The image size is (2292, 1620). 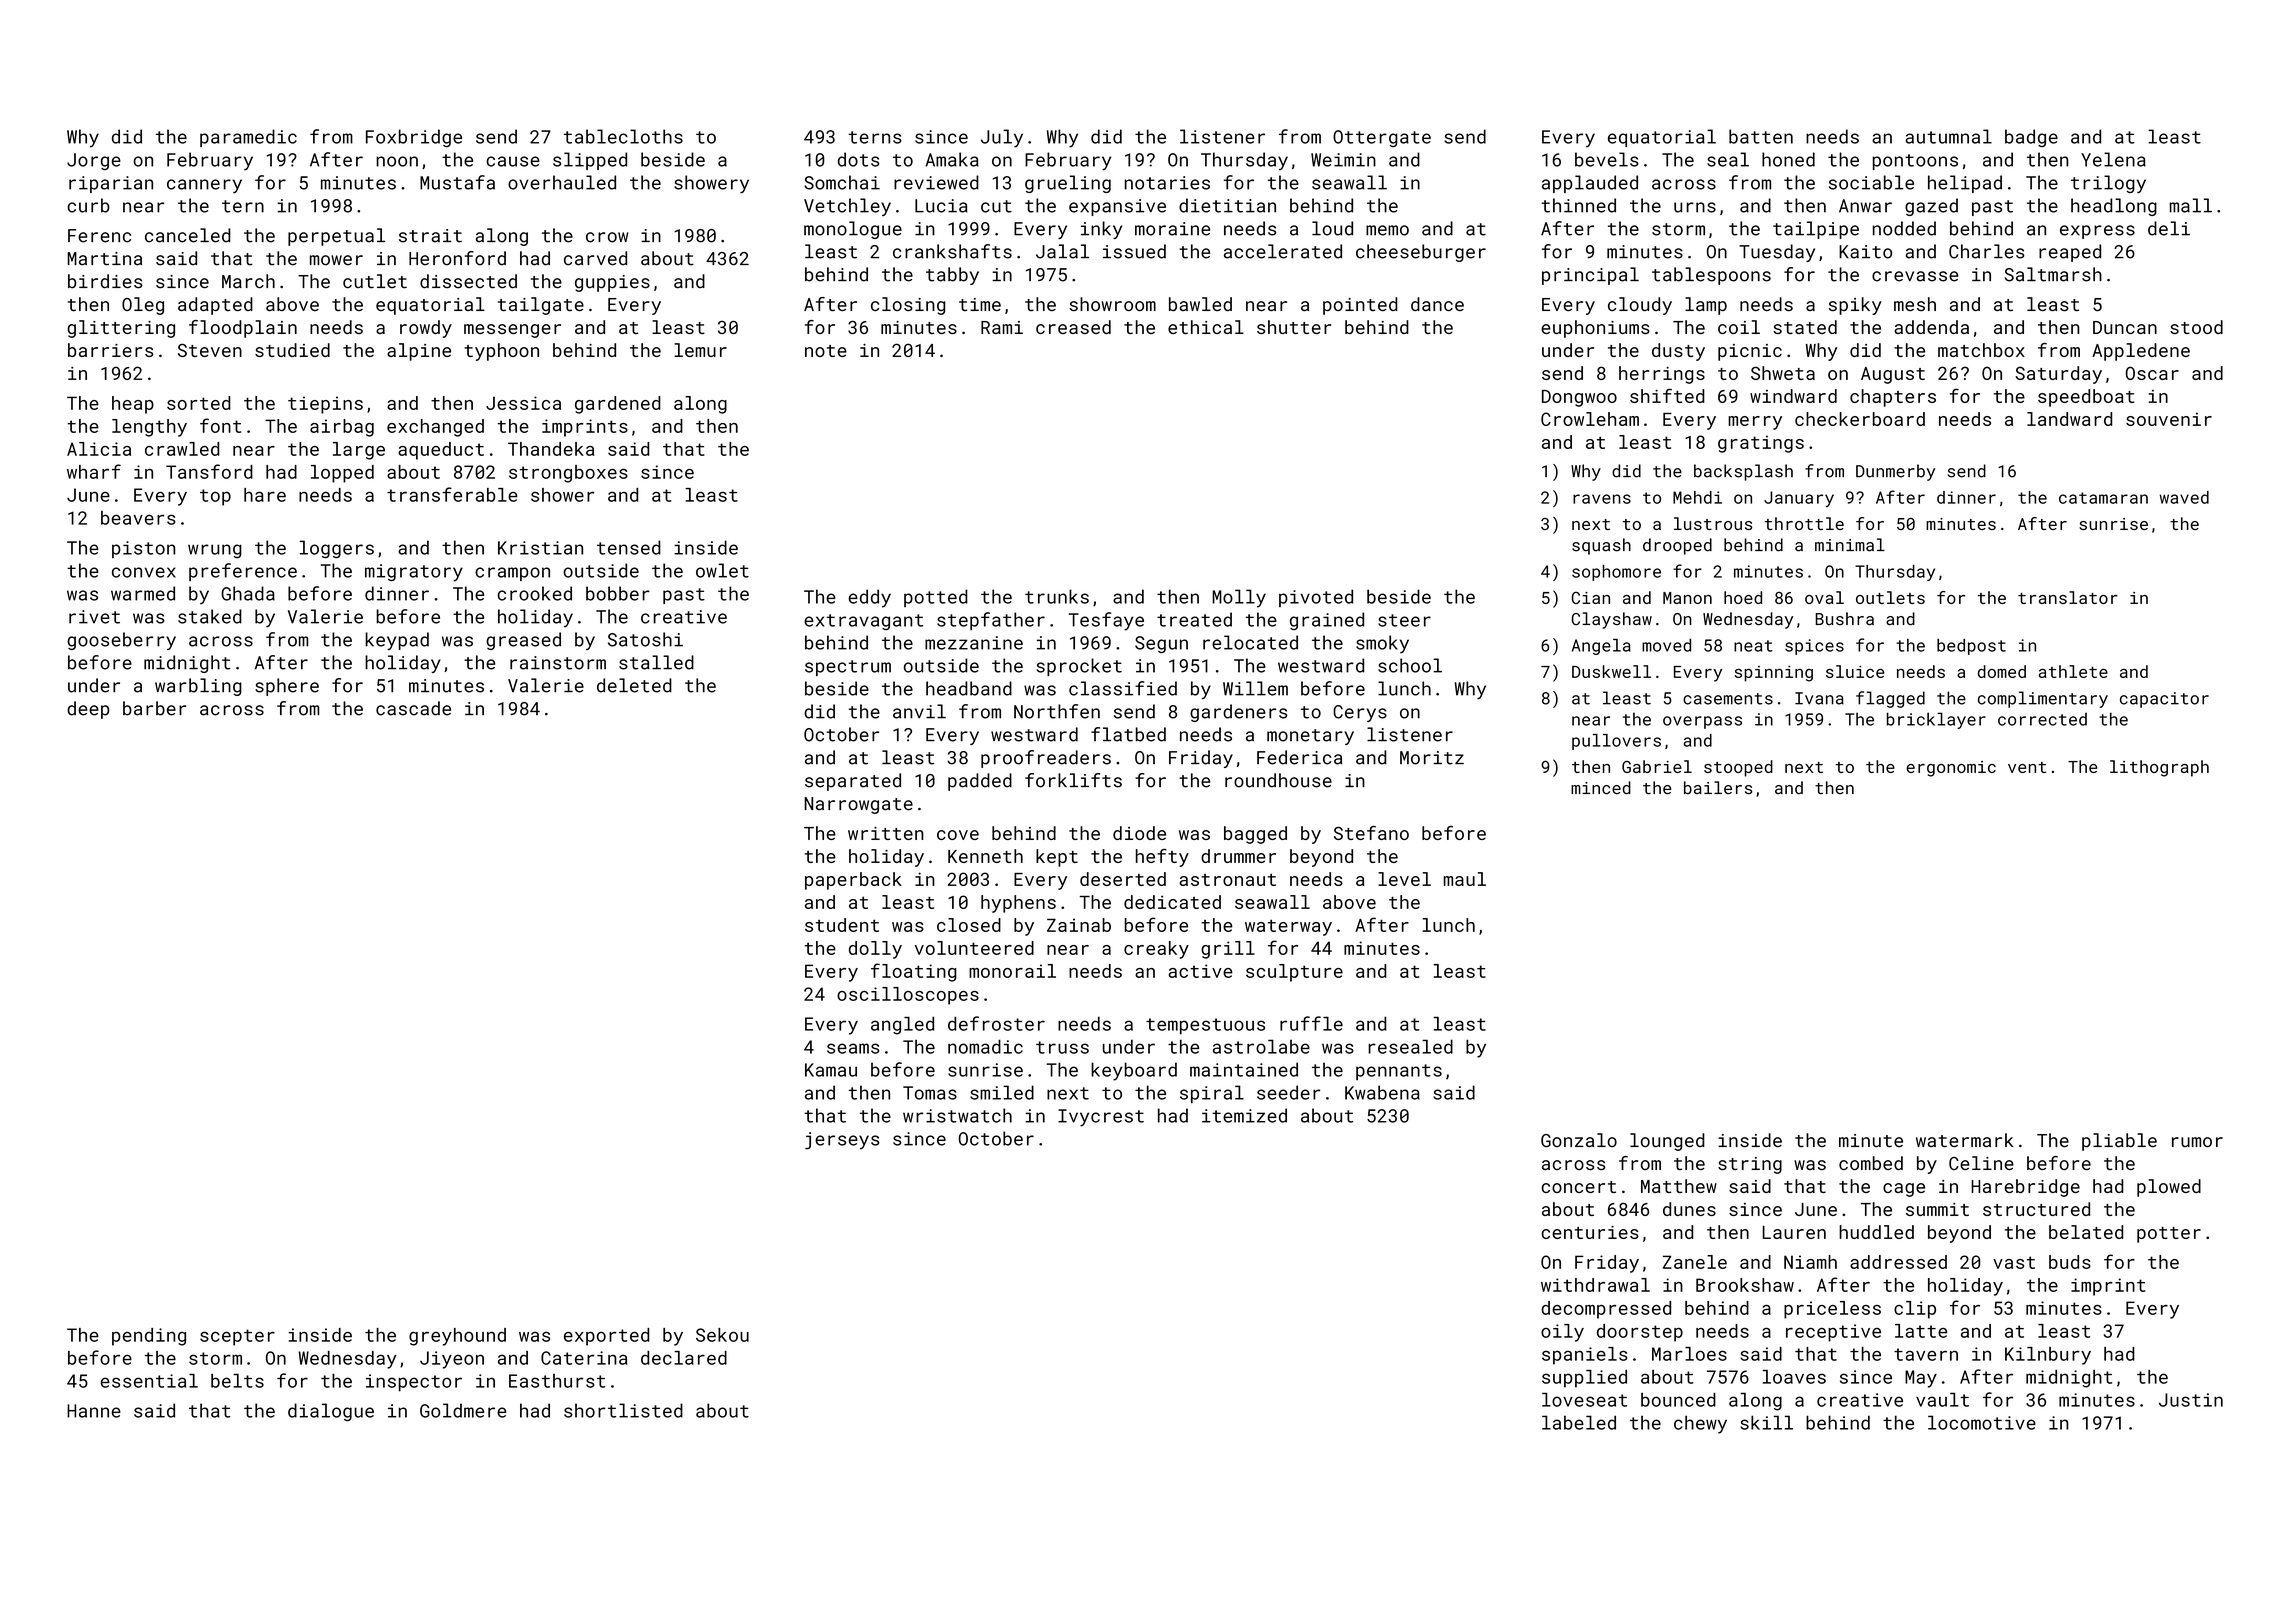 What do you see at coordinates (1850, 545) in the image?
I see `minimal` at bounding box center [1850, 545].
